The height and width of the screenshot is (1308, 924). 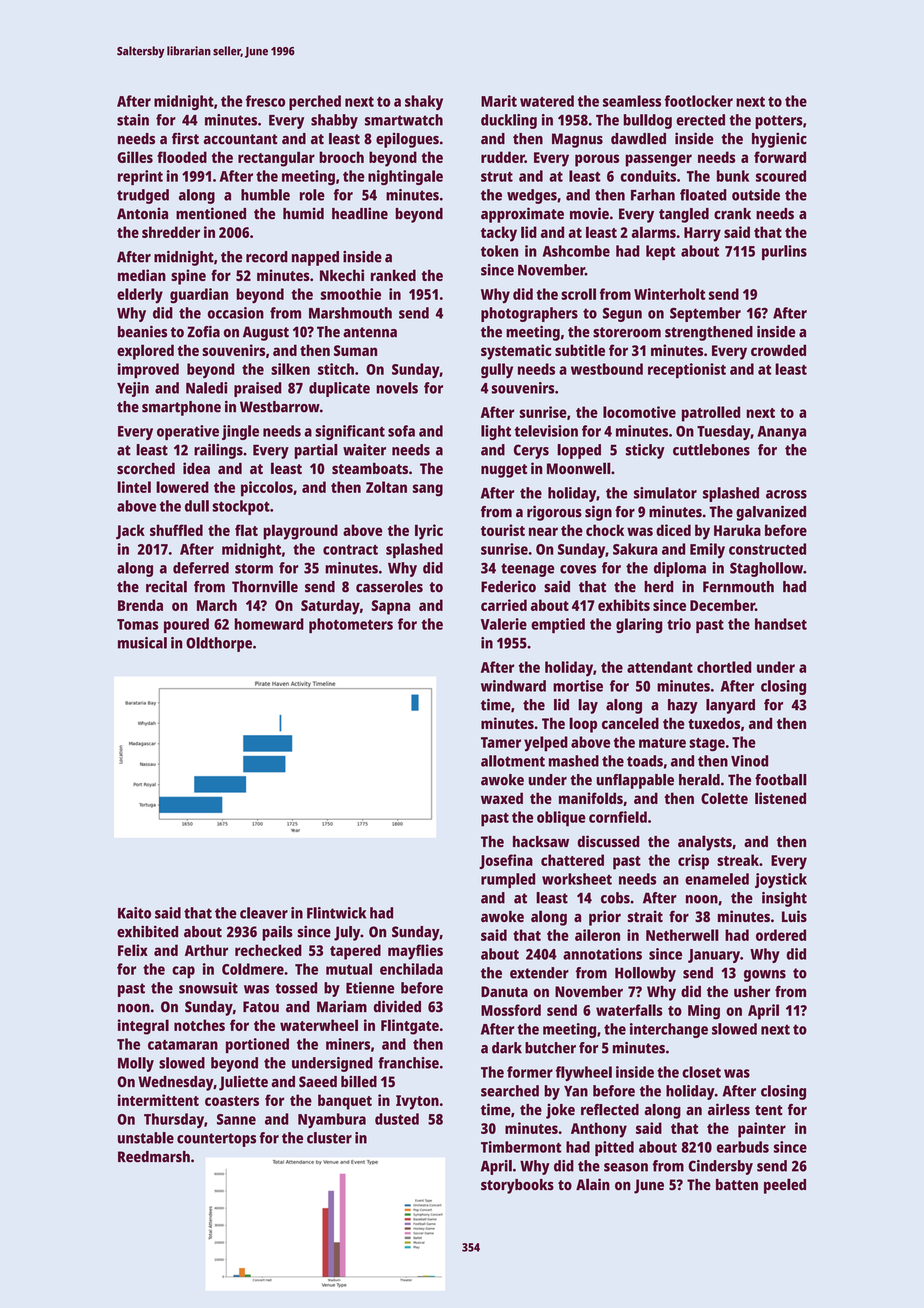 I want to click on kept, so click(x=660, y=252).
